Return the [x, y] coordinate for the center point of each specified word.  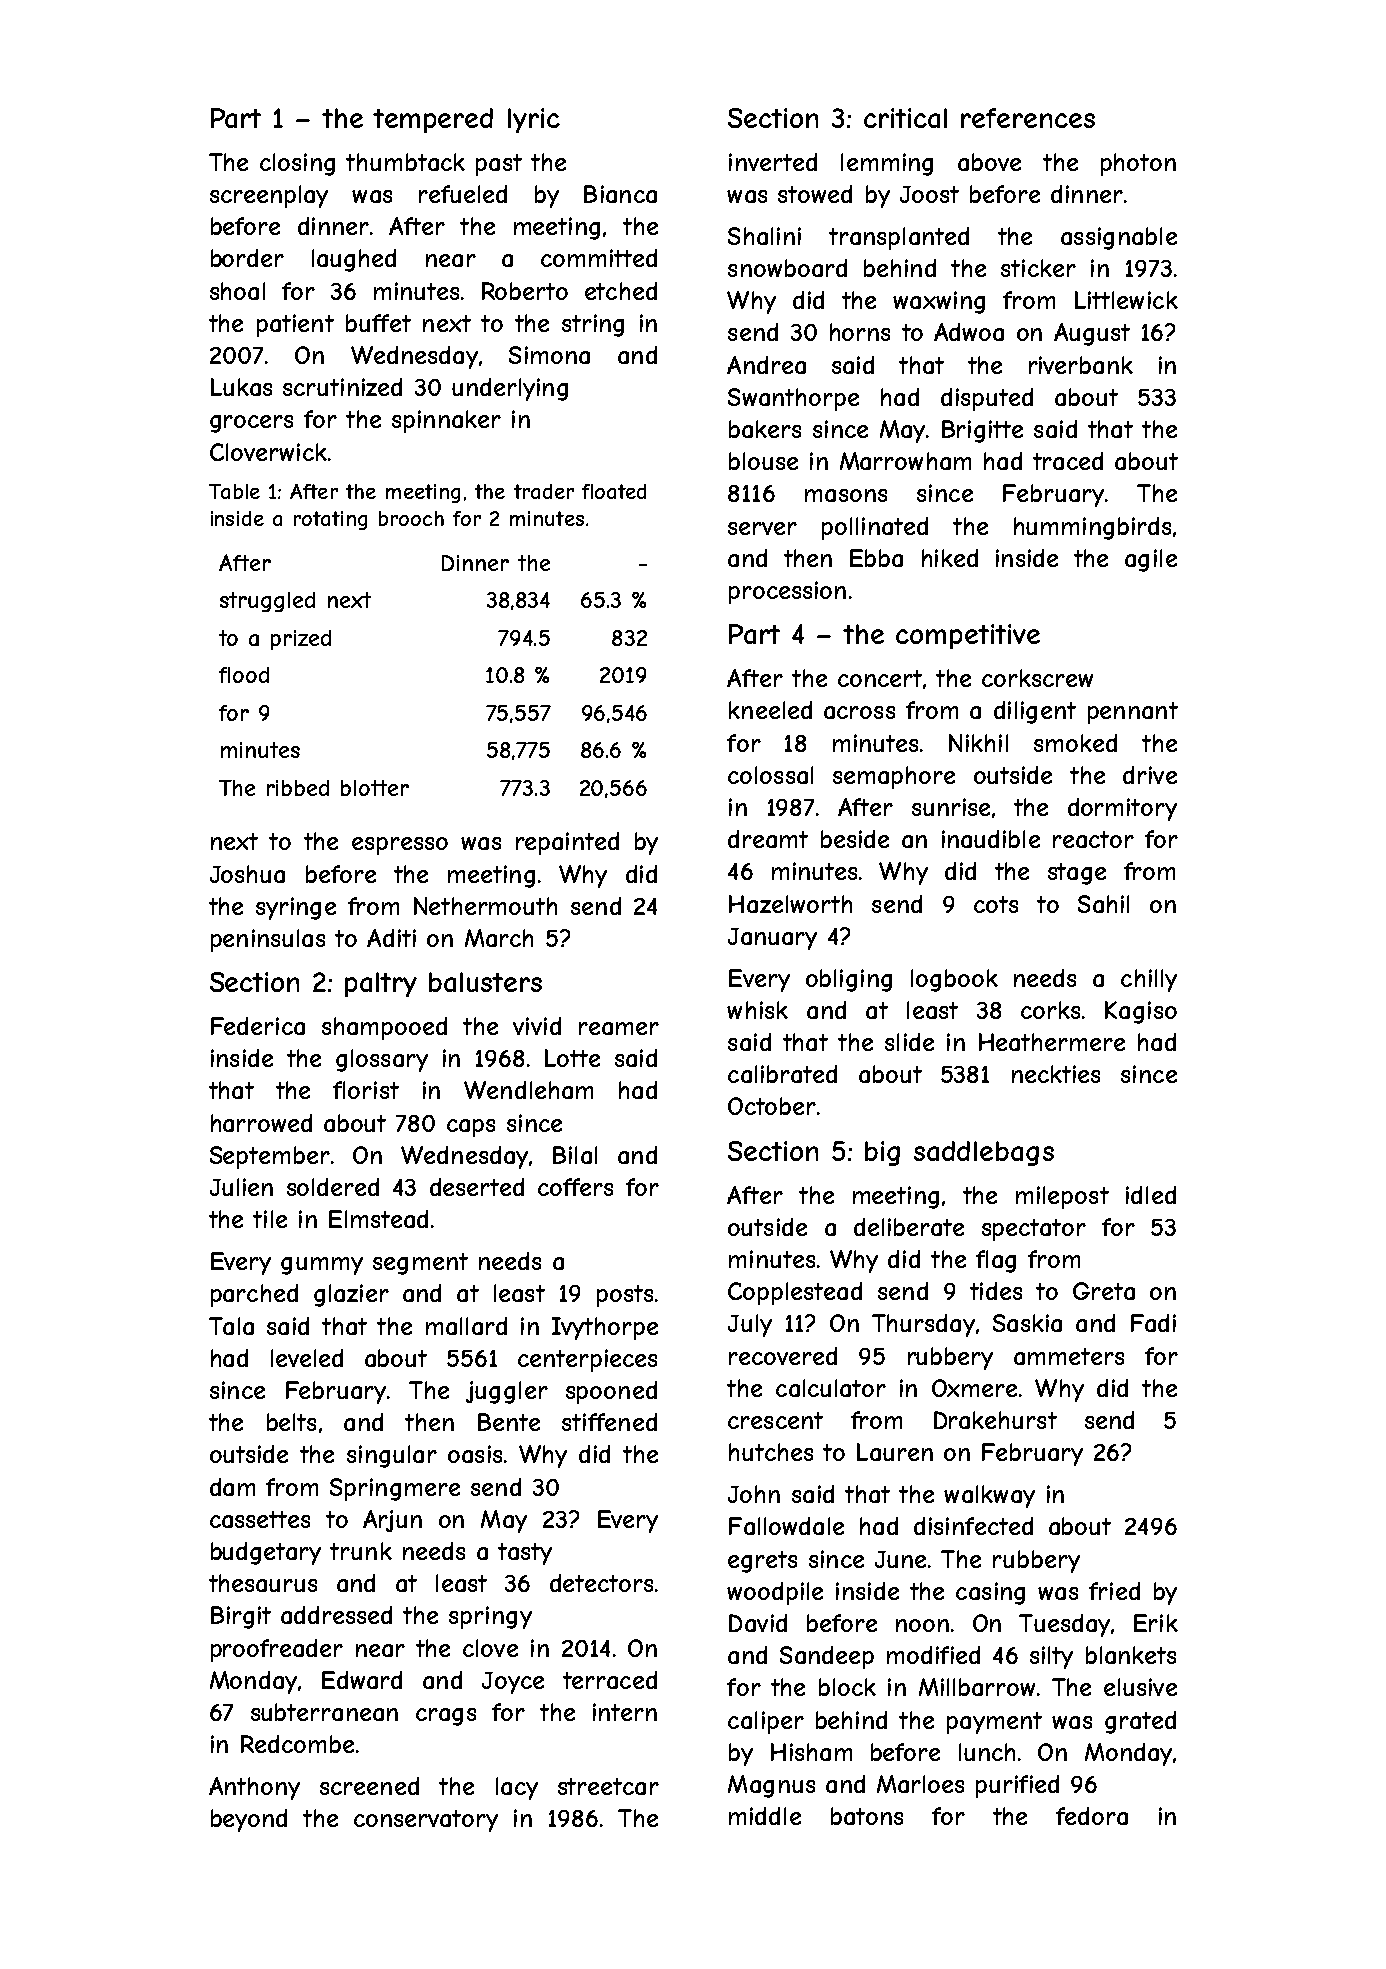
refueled [463, 194]
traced [1068, 461]
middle [765, 1816]
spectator [1034, 1230]
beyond [249, 1820]
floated [614, 491]
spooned [611, 1392]
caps [471, 1128]
